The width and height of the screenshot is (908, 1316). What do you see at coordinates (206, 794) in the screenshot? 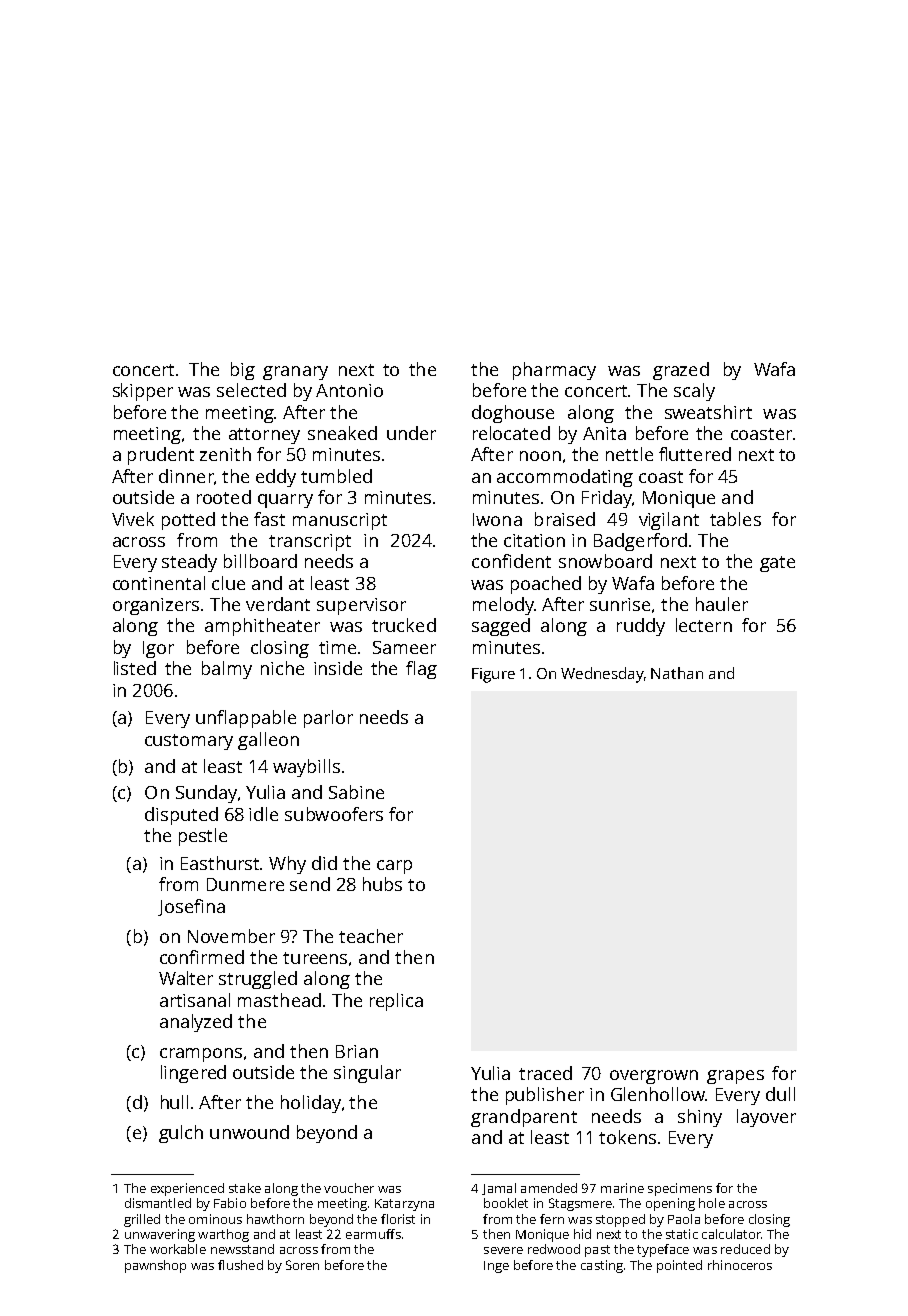
I see `Sunday` at bounding box center [206, 794].
